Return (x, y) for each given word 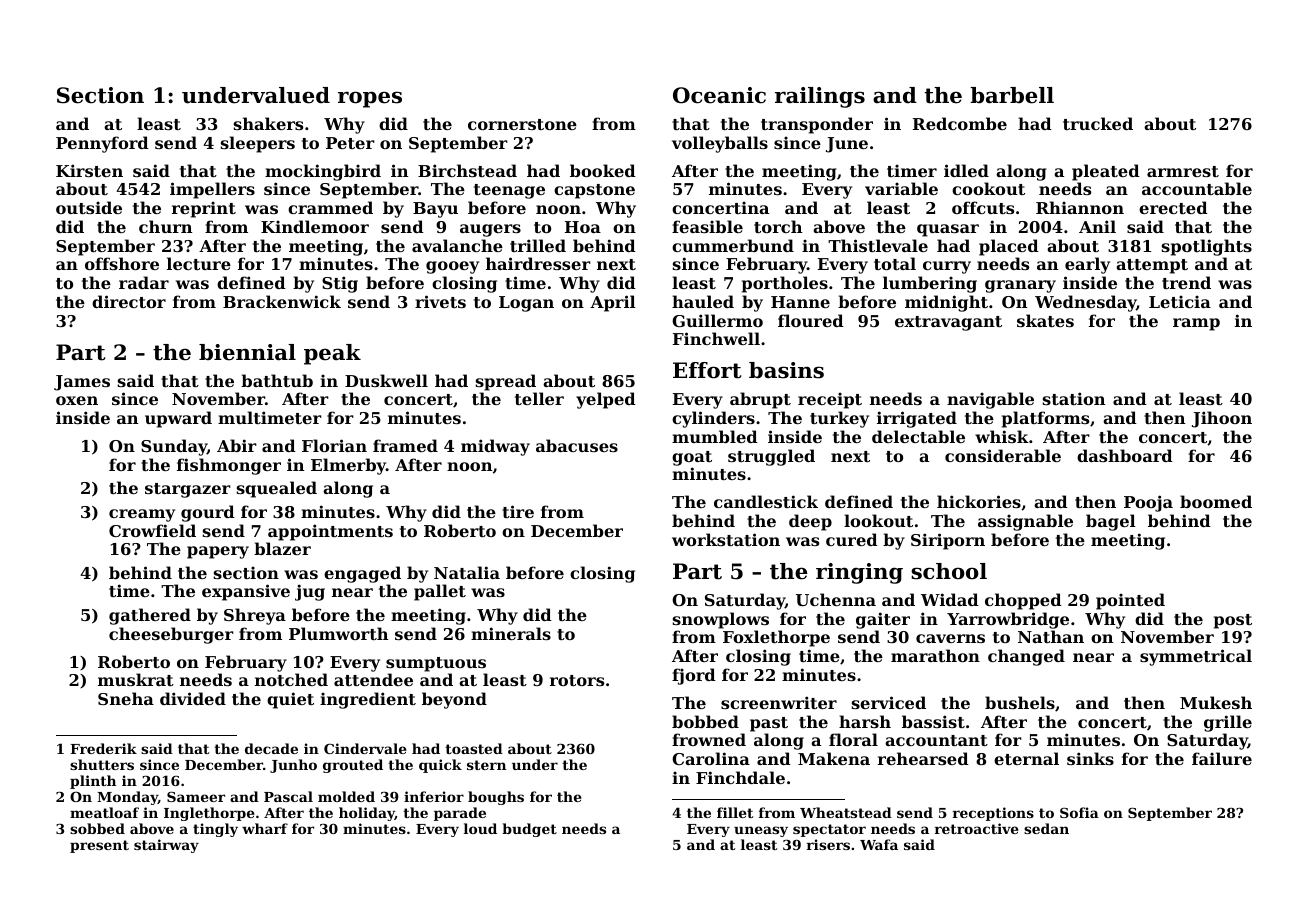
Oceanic (719, 95)
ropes (370, 99)
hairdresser (538, 263)
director (129, 301)
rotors (577, 680)
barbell (1012, 95)
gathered (150, 616)
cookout (988, 188)
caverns (950, 638)
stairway (166, 846)
